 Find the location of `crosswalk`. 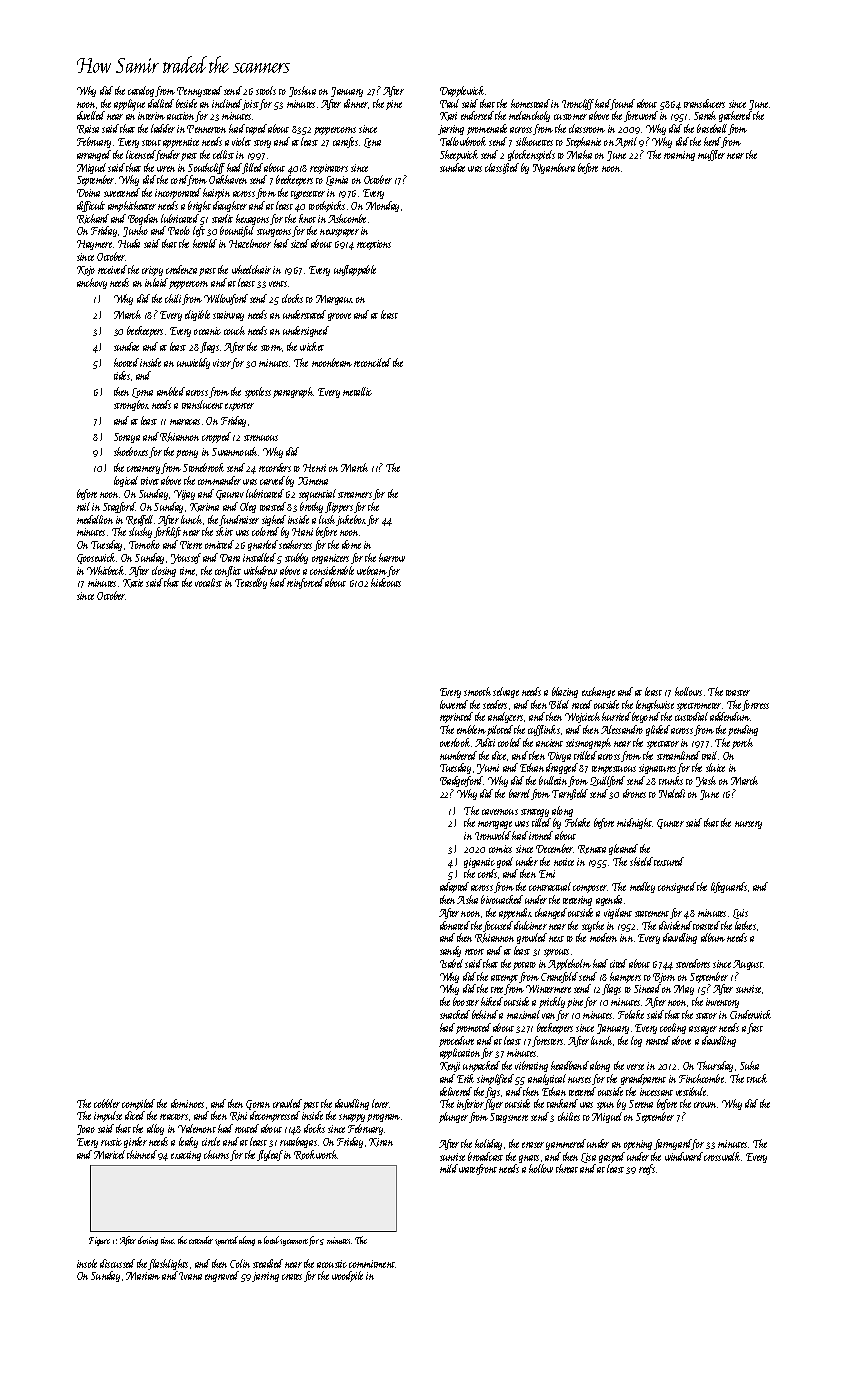

crosswalk is located at coordinates (722, 1156).
